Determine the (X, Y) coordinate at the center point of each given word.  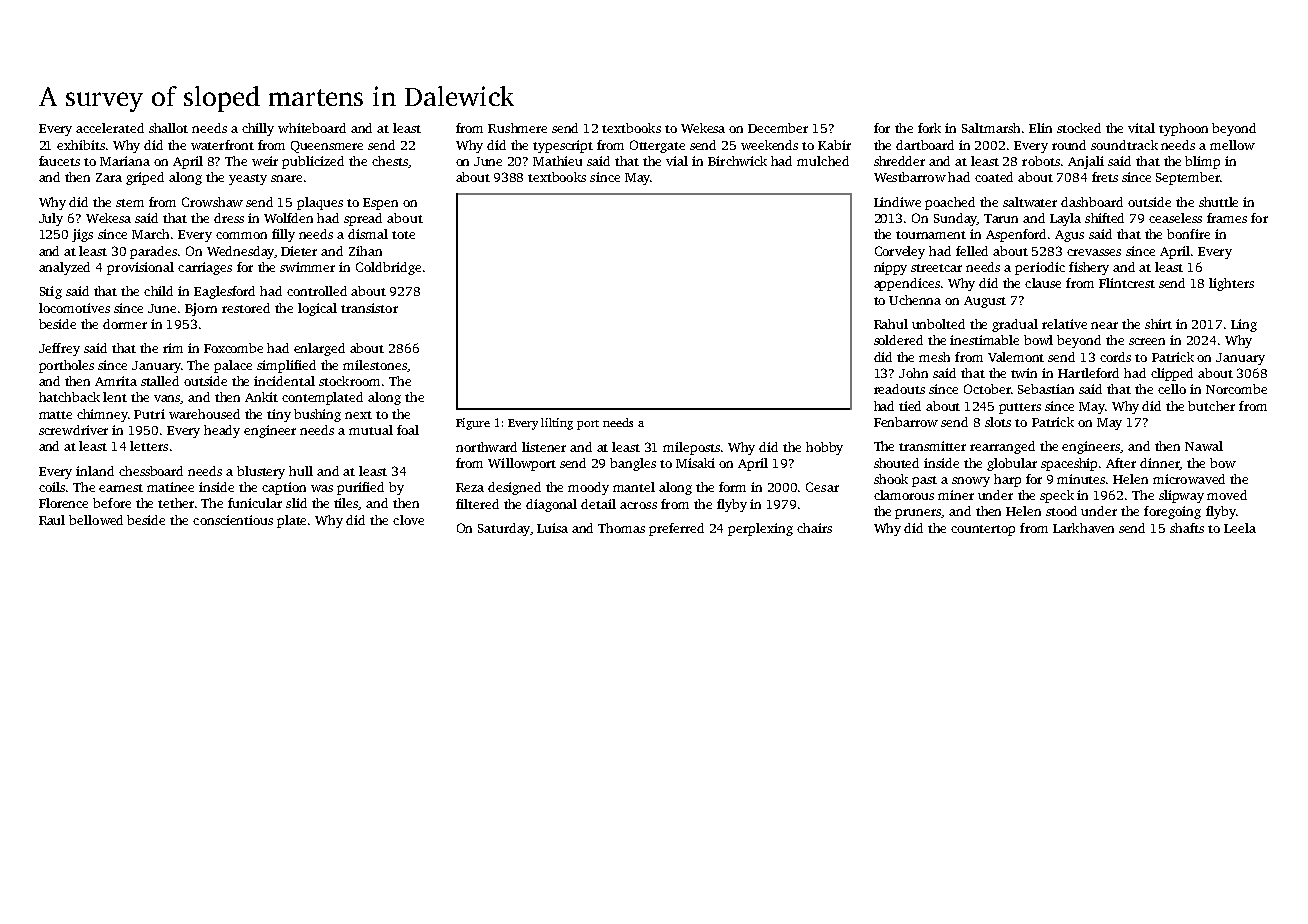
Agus (1069, 236)
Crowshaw (212, 202)
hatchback (69, 397)
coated (994, 177)
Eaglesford (224, 292)
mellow (1232, 145)
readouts (899, 389)
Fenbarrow (906, 422)
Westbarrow (910, 177)
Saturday (504, 529)
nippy (890, 268)
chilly (258, 129)
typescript (563, 146)
